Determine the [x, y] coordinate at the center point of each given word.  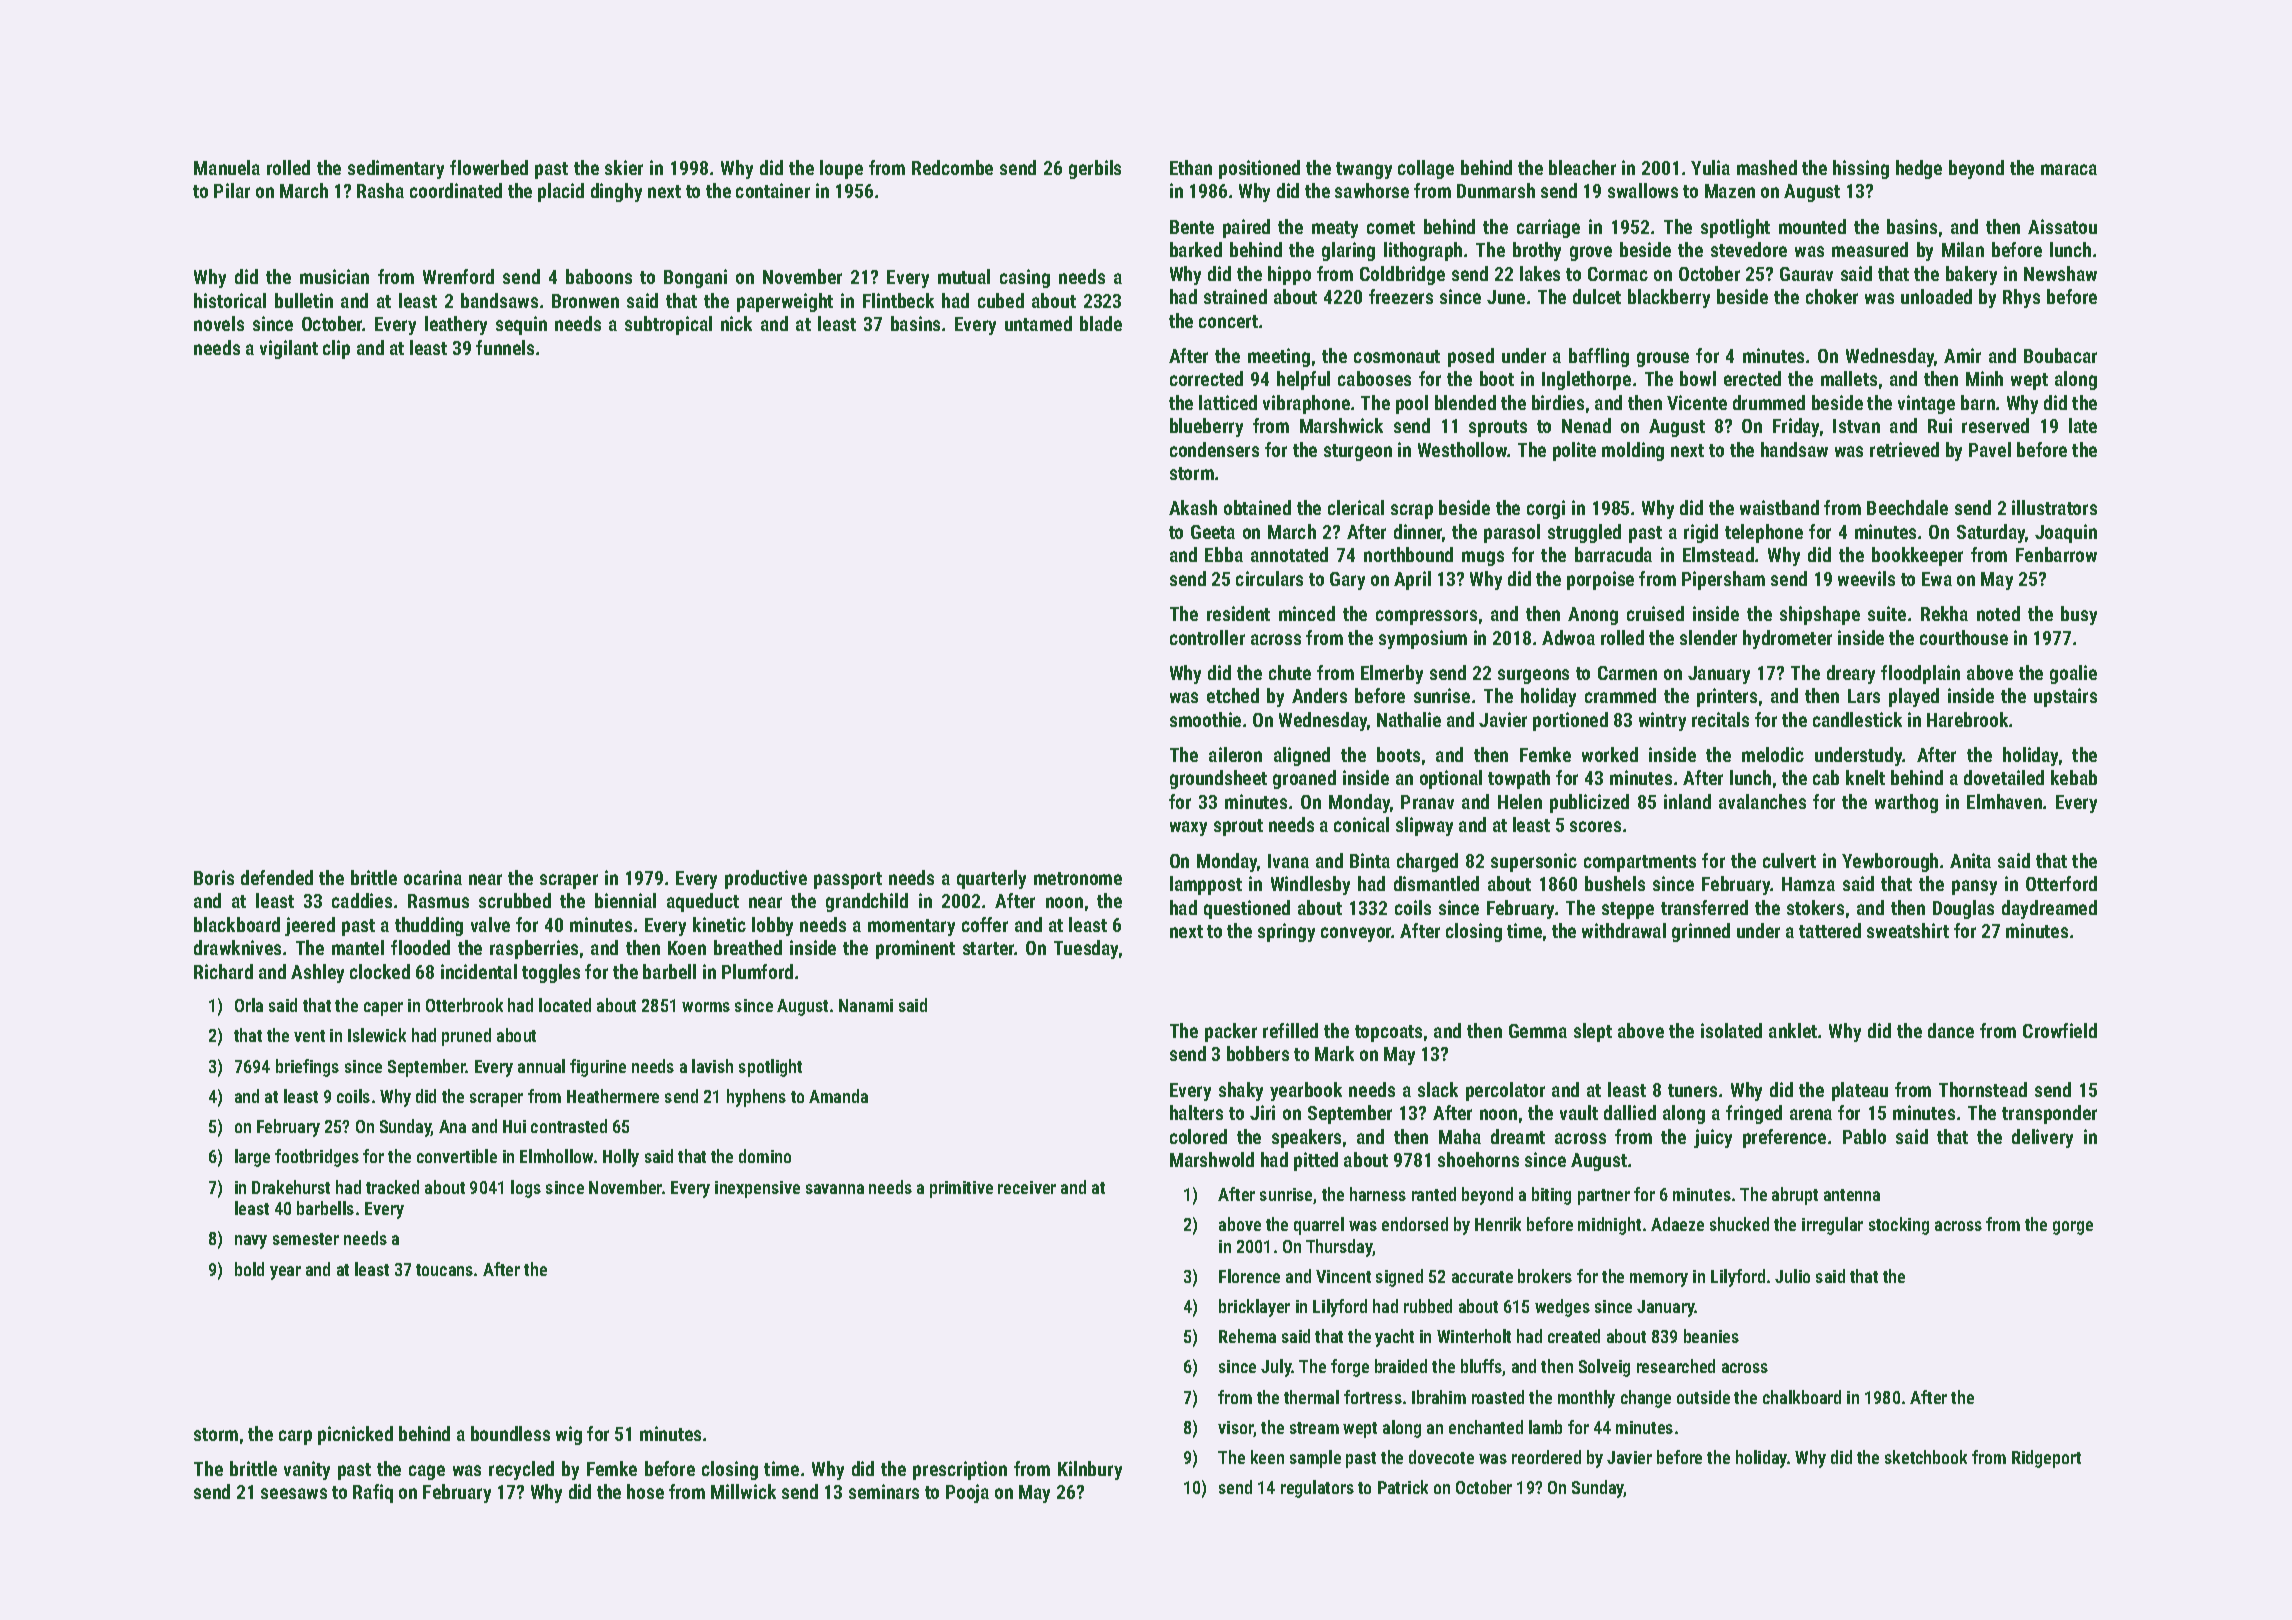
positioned [1259, 169]
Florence [1249, 1276]
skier [624, 167]
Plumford [757, 971]
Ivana [1288, 861]
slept [1593, 1032]
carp [295, 1437]
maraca [2069, 169]
